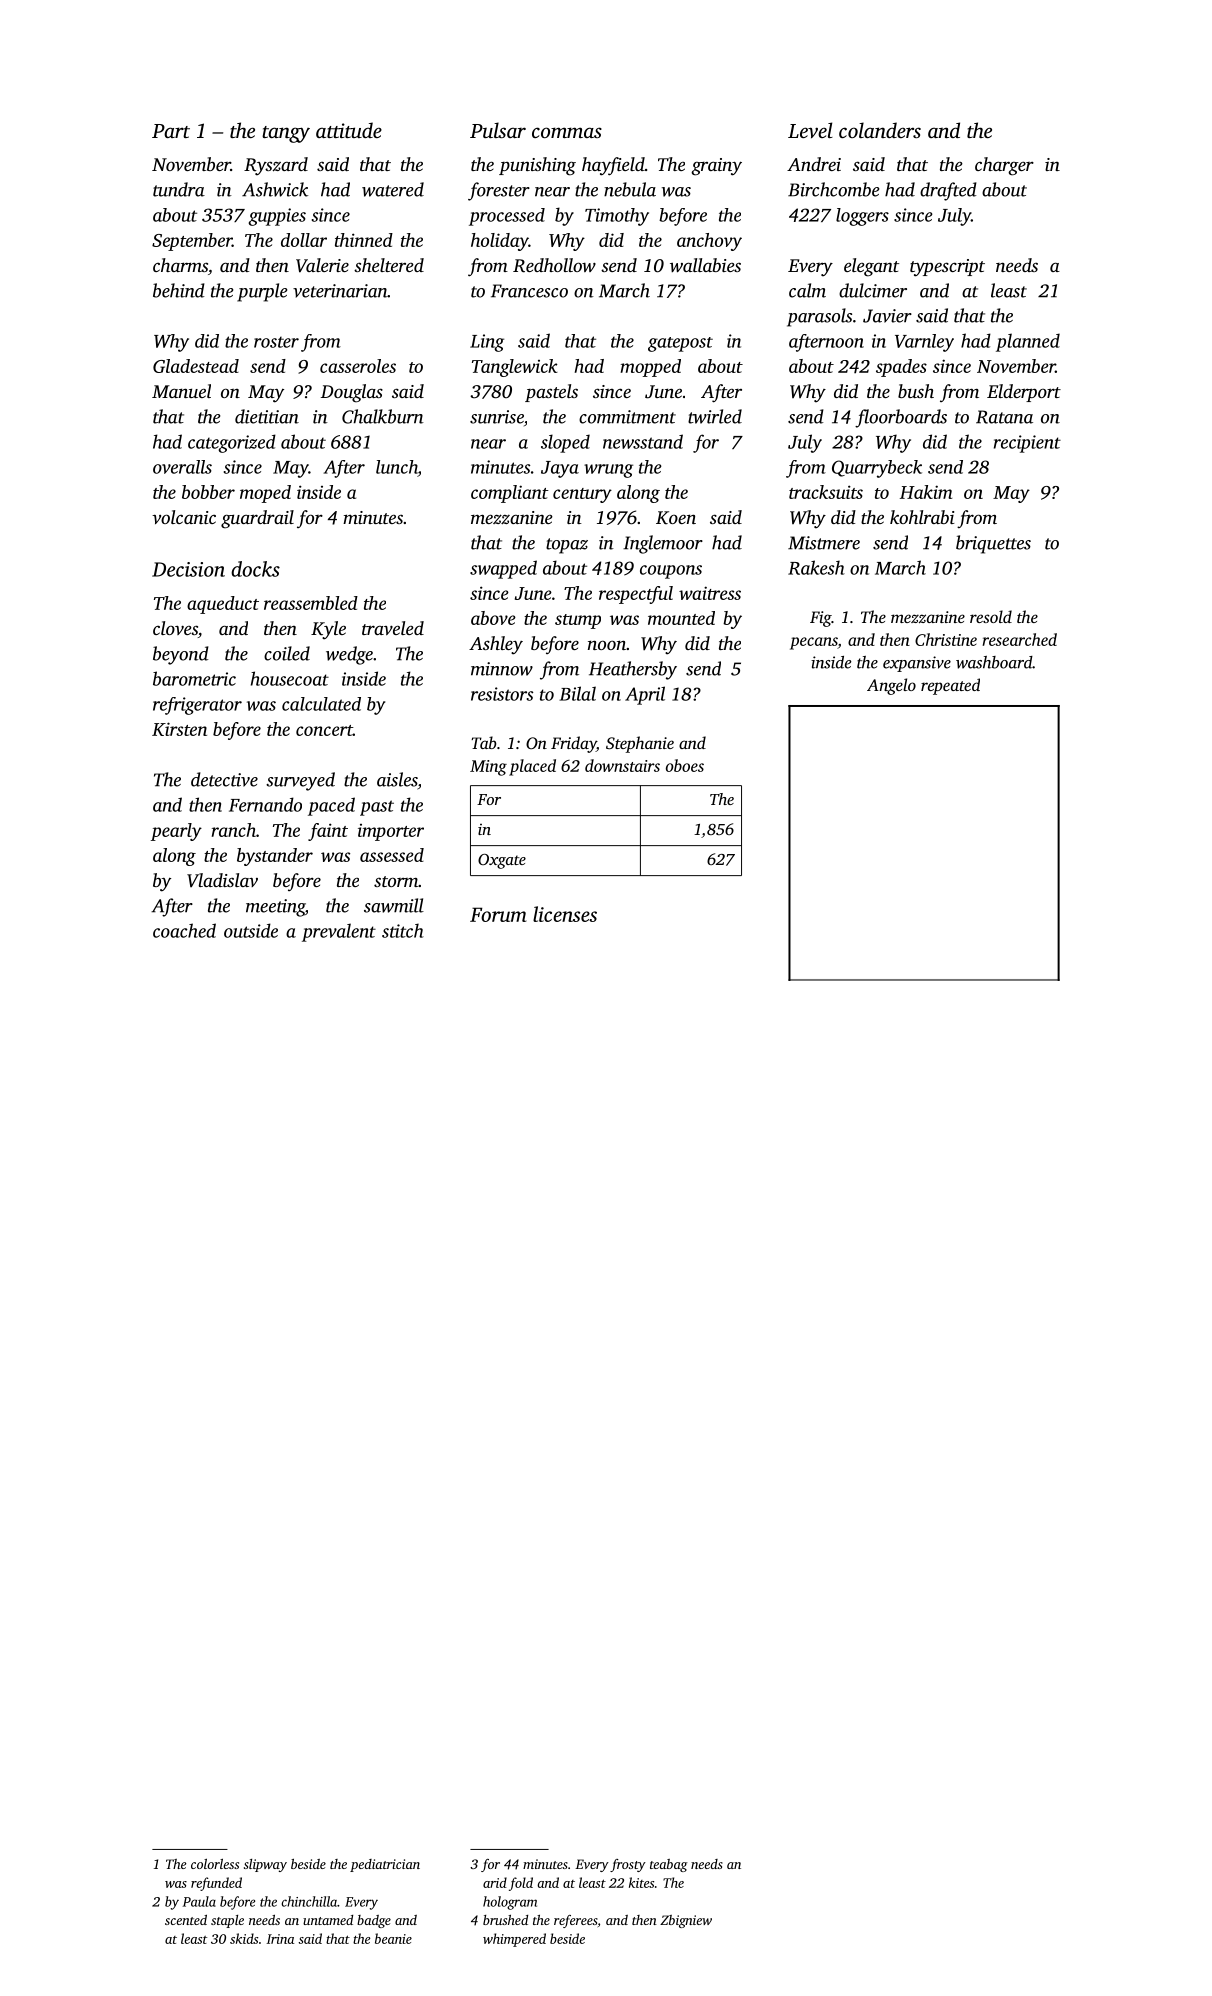 This document has height=1996, width=1212. What do you see at coordinates (950, 686) in the document?
I see `repeated` at bounding box center [950, 686].
